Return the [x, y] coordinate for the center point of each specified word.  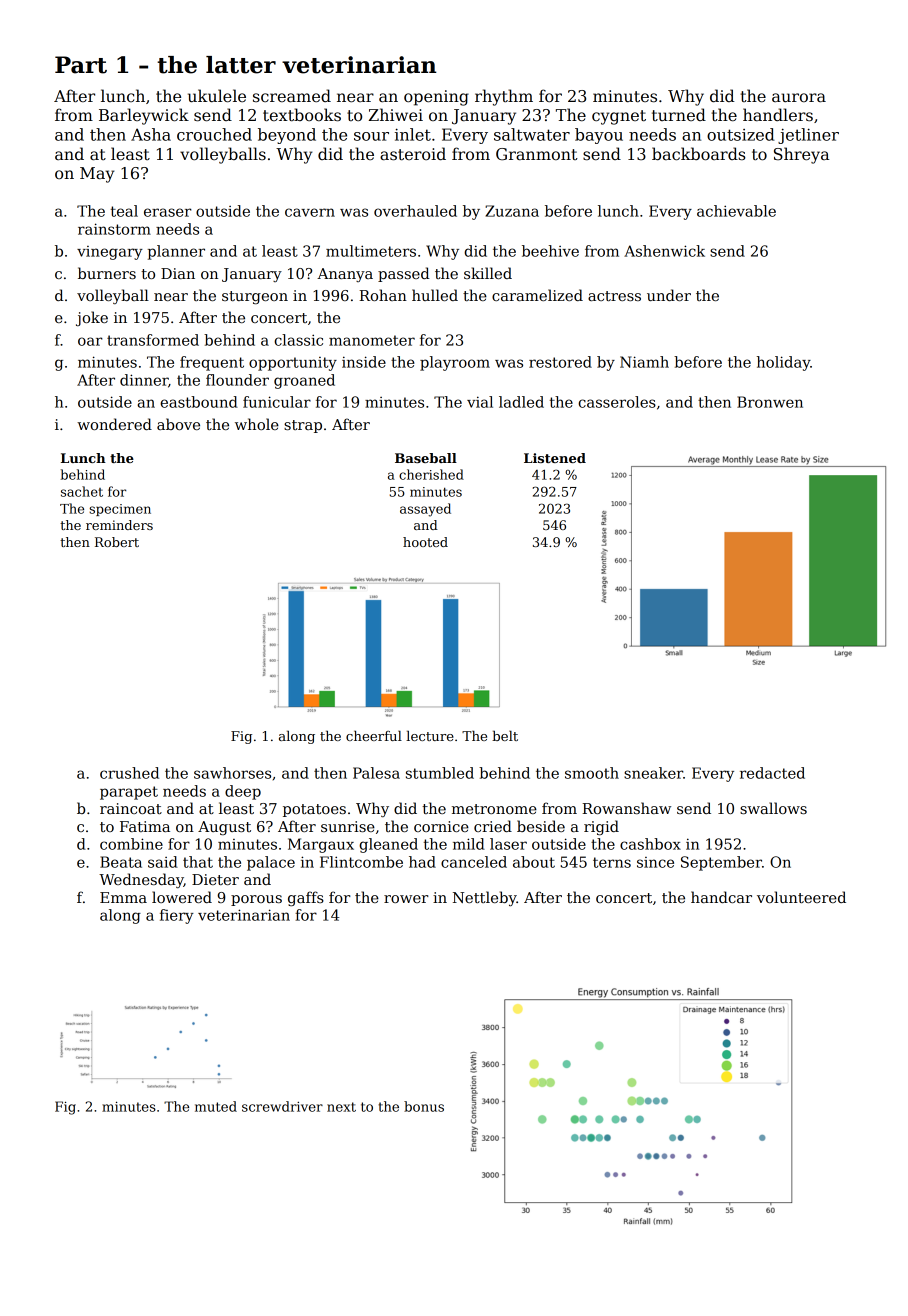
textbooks [302, 115]
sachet [82, 491]
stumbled [440, 773]
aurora [799, 97]
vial [480, 402]
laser [508, 844]
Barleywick [144, 116]
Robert [117, 542]
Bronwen [770, 402]
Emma [123, 897]
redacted [772, 773]
